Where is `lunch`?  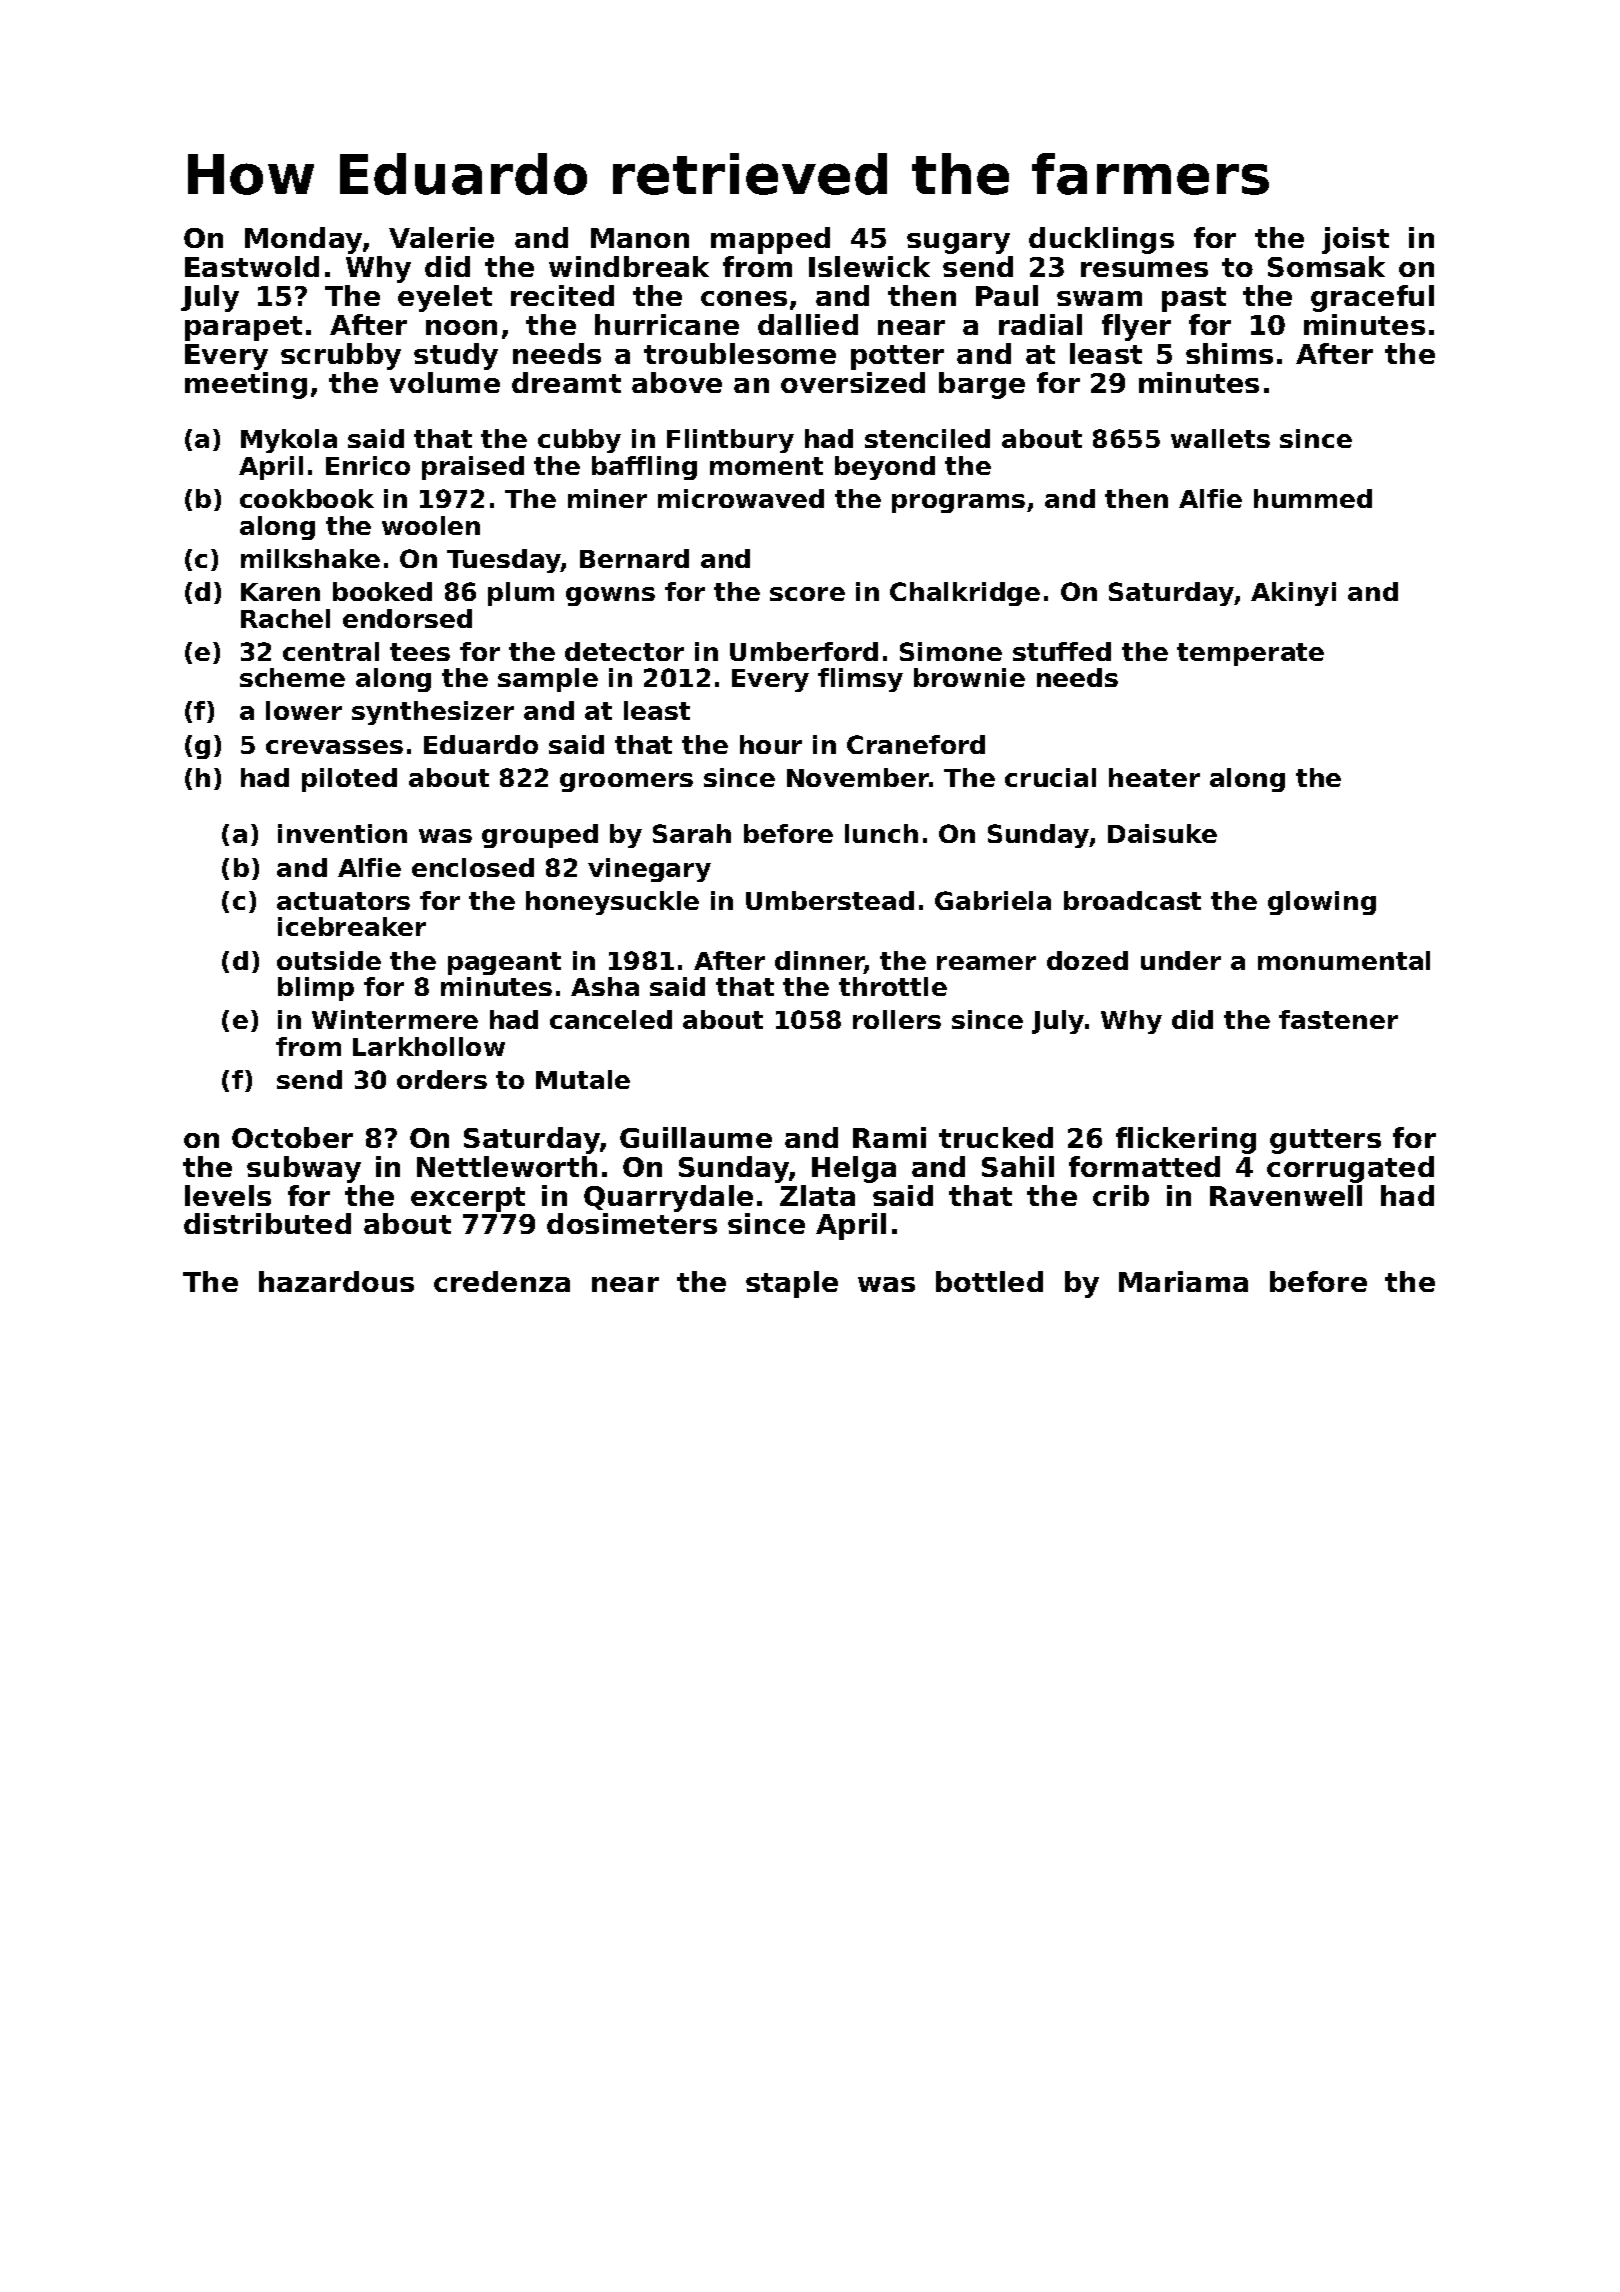 lunch is located at coordinates (881, 833).
